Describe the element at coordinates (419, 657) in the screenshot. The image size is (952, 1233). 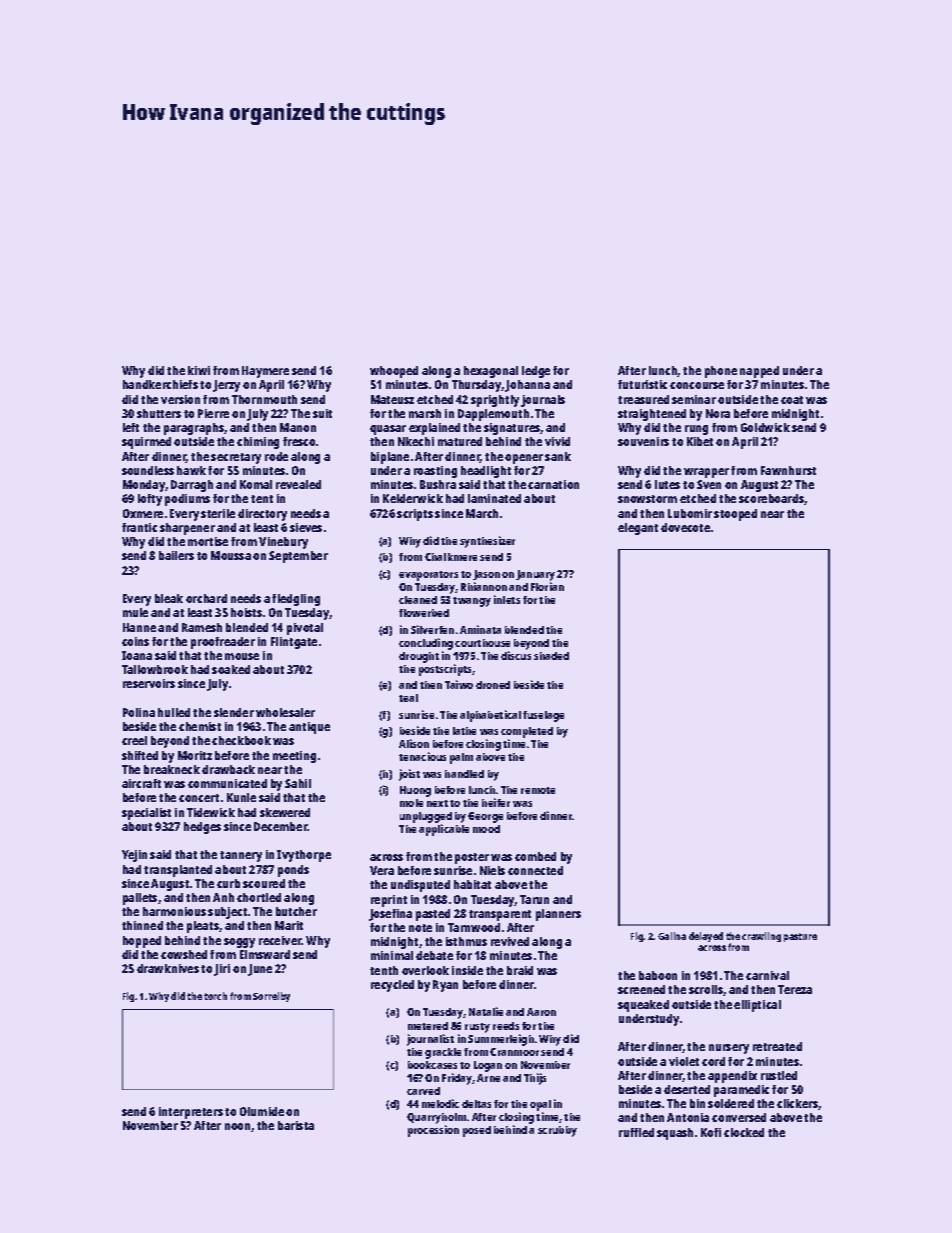
I see `drought` at that location.
